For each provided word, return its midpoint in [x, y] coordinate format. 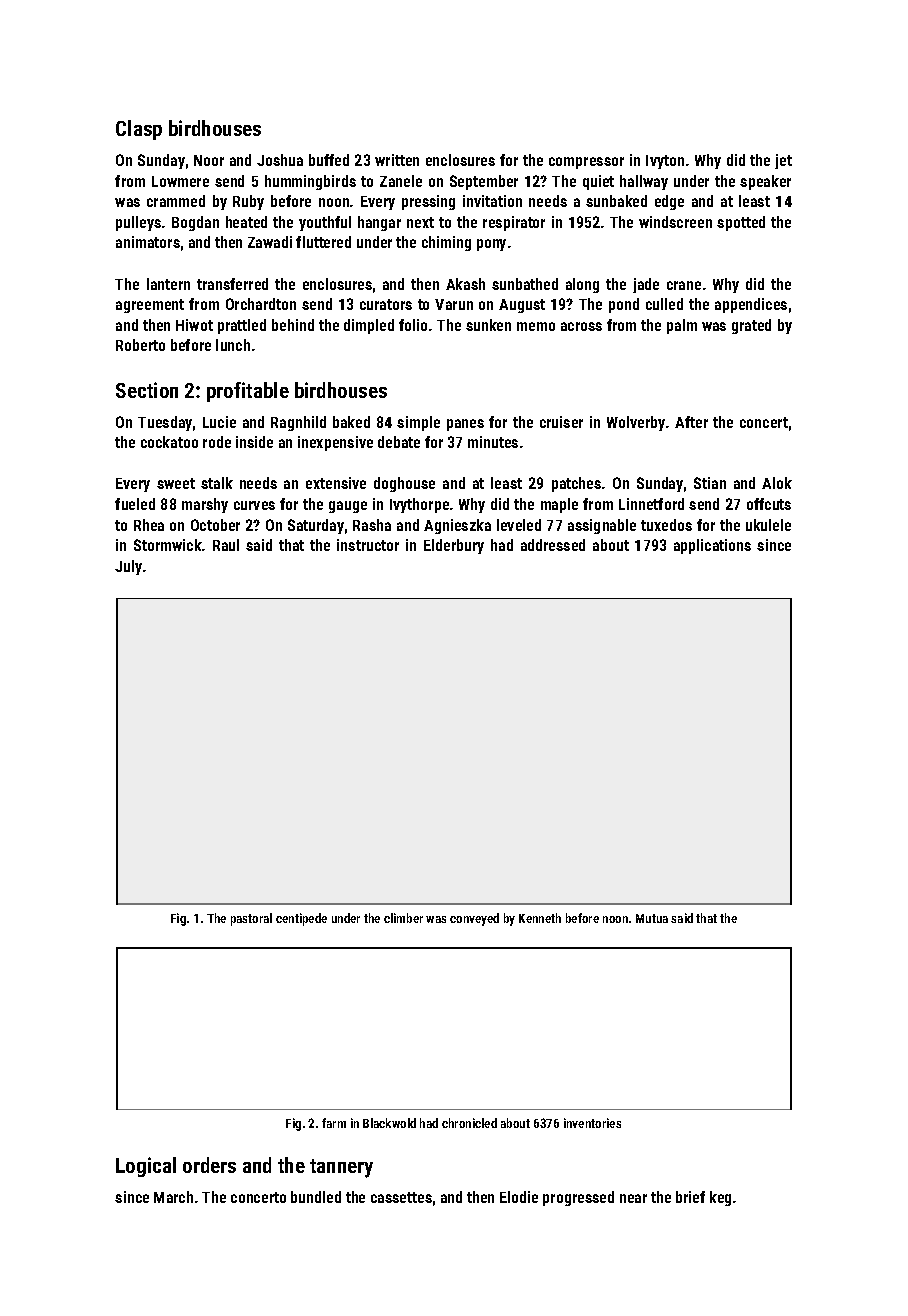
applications [712, 546]
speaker [765, 182]
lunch [233, 345]
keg [720, 1198]
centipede [301, 919]
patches [576, 484]
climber [403, 918]
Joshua [280, 160]
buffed [329, 160]
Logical [146, 1167]
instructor [368, 545]
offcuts [769, 504]
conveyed [474, 919]
